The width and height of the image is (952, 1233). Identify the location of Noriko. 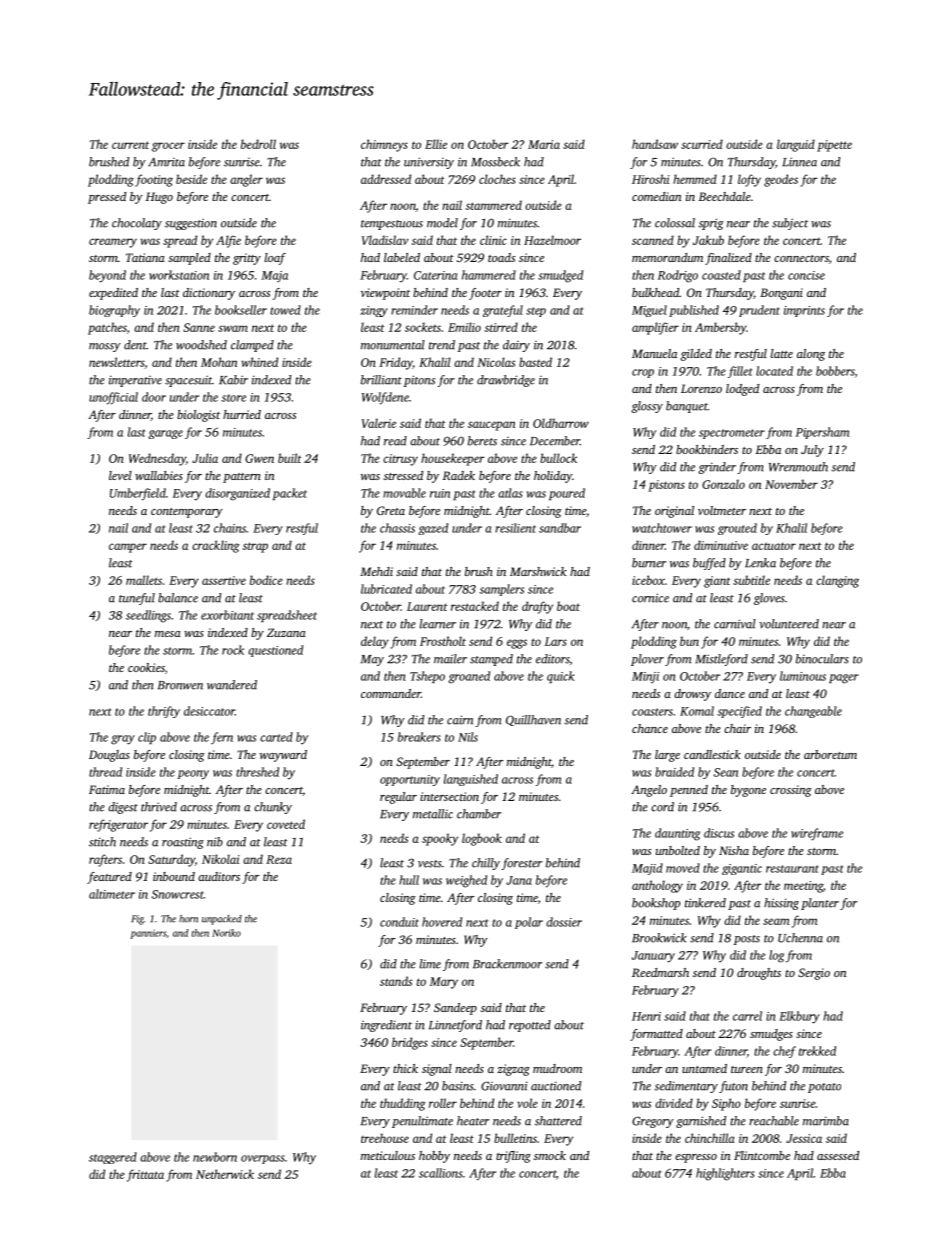
(226, 933).
